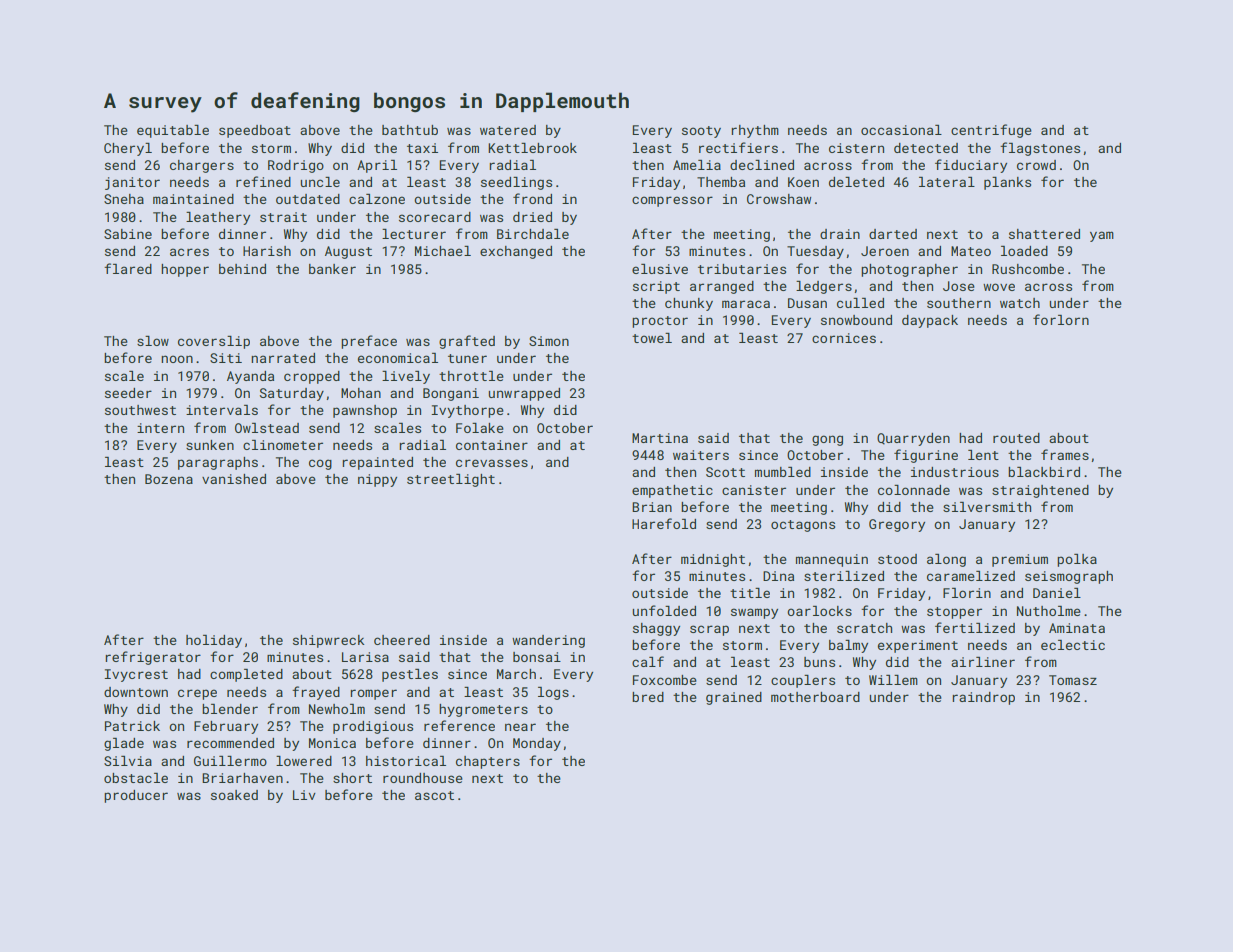 The image size is (1233, 952). What do you see at coordinates (242, 269) in the screenshot?
I see `behind` at bounding box center [242, 269].
